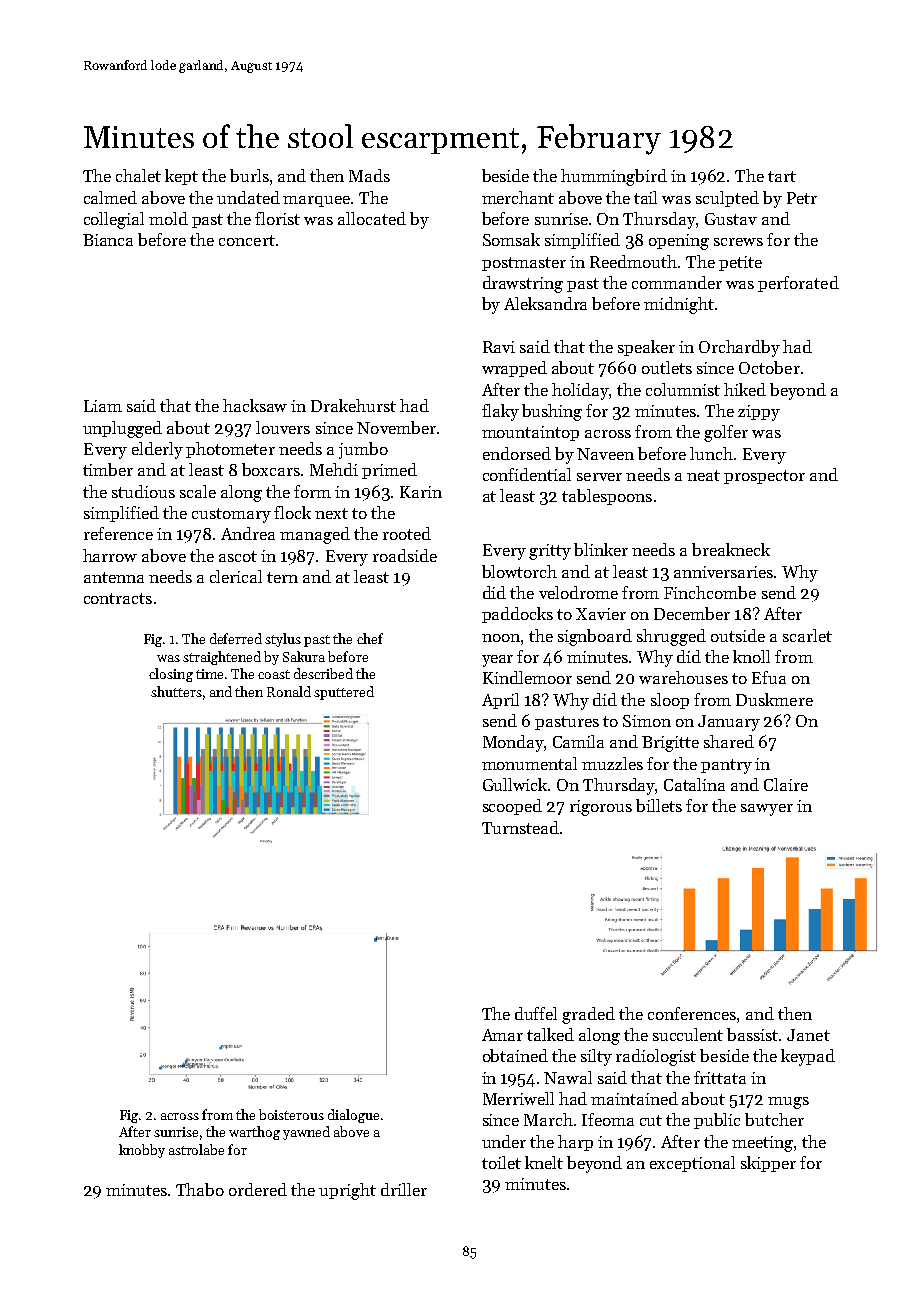  I want to click on Bianca, so click(108, 240).
